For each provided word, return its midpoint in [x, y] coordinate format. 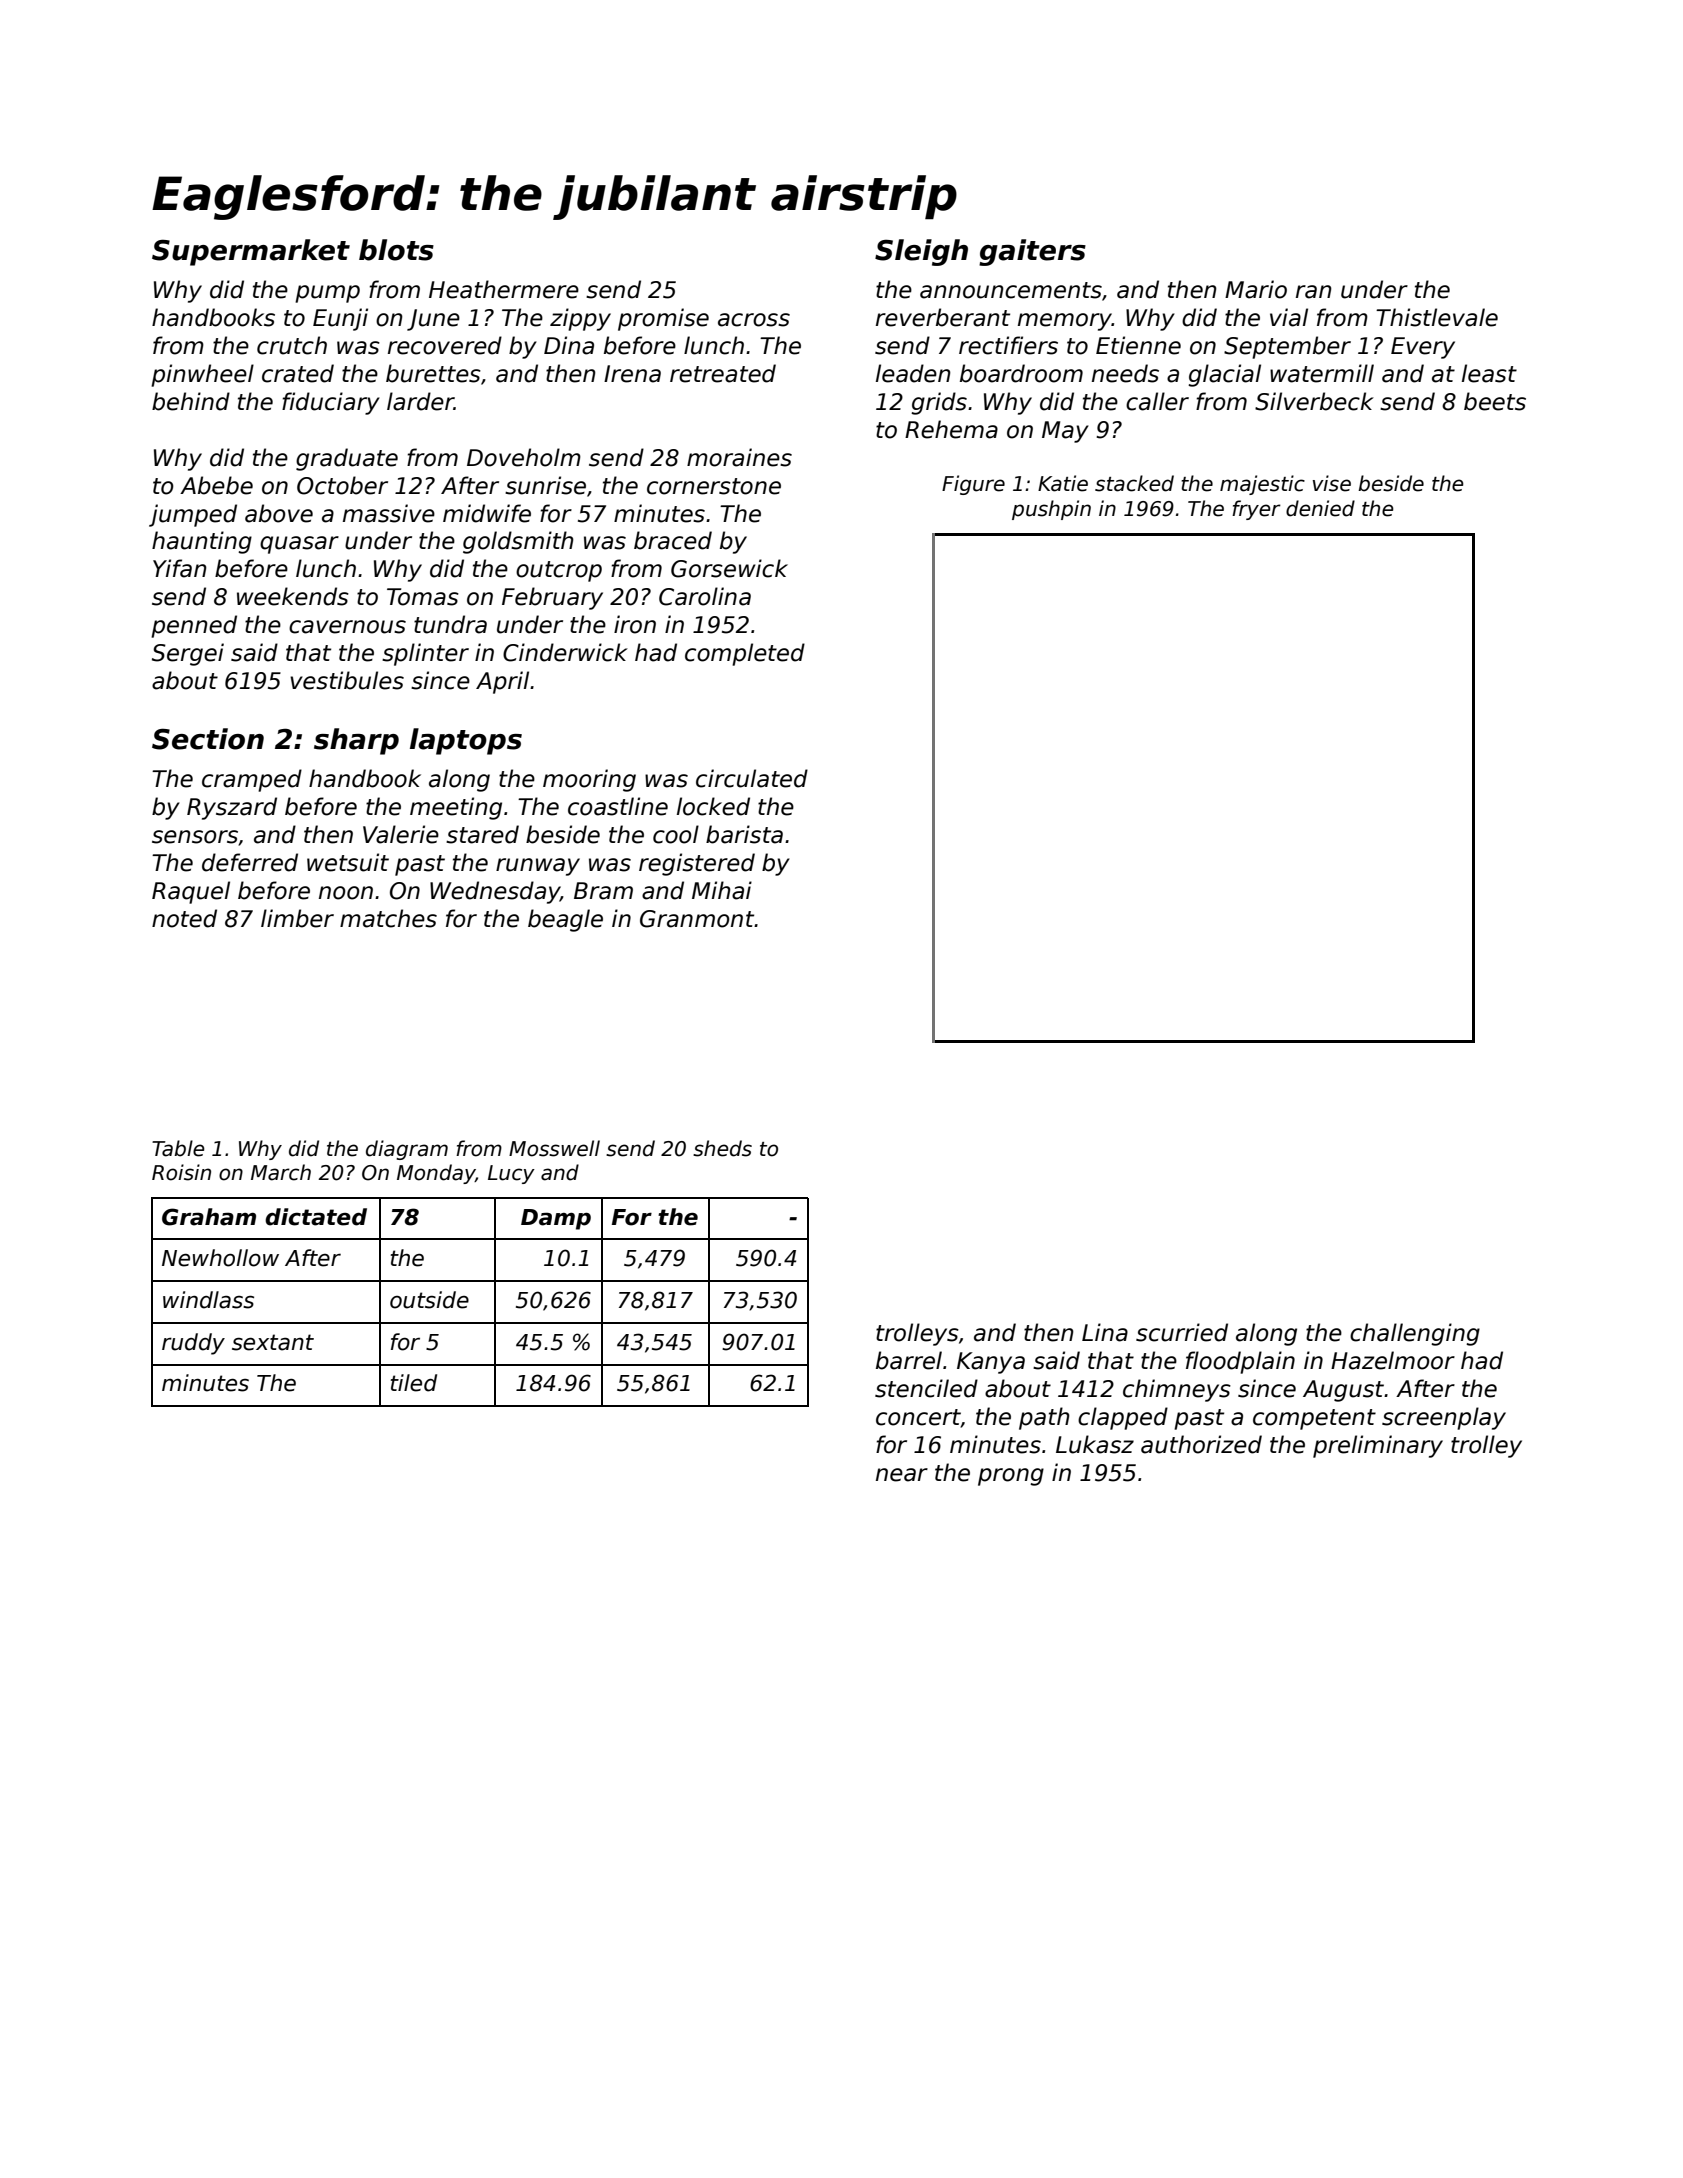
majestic [1262, 485]
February [552, 598]
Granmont [697, 919]
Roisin [181, 1172]
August [1343, 1391]
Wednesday [495, 892]
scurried [1182, 1332]
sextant [273, 1342]
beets [1495, 401]
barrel [909, 1360]
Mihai [722, 890]
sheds [722, 1148]
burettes [433, 373]
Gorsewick [729, 568]
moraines [739, 457]
